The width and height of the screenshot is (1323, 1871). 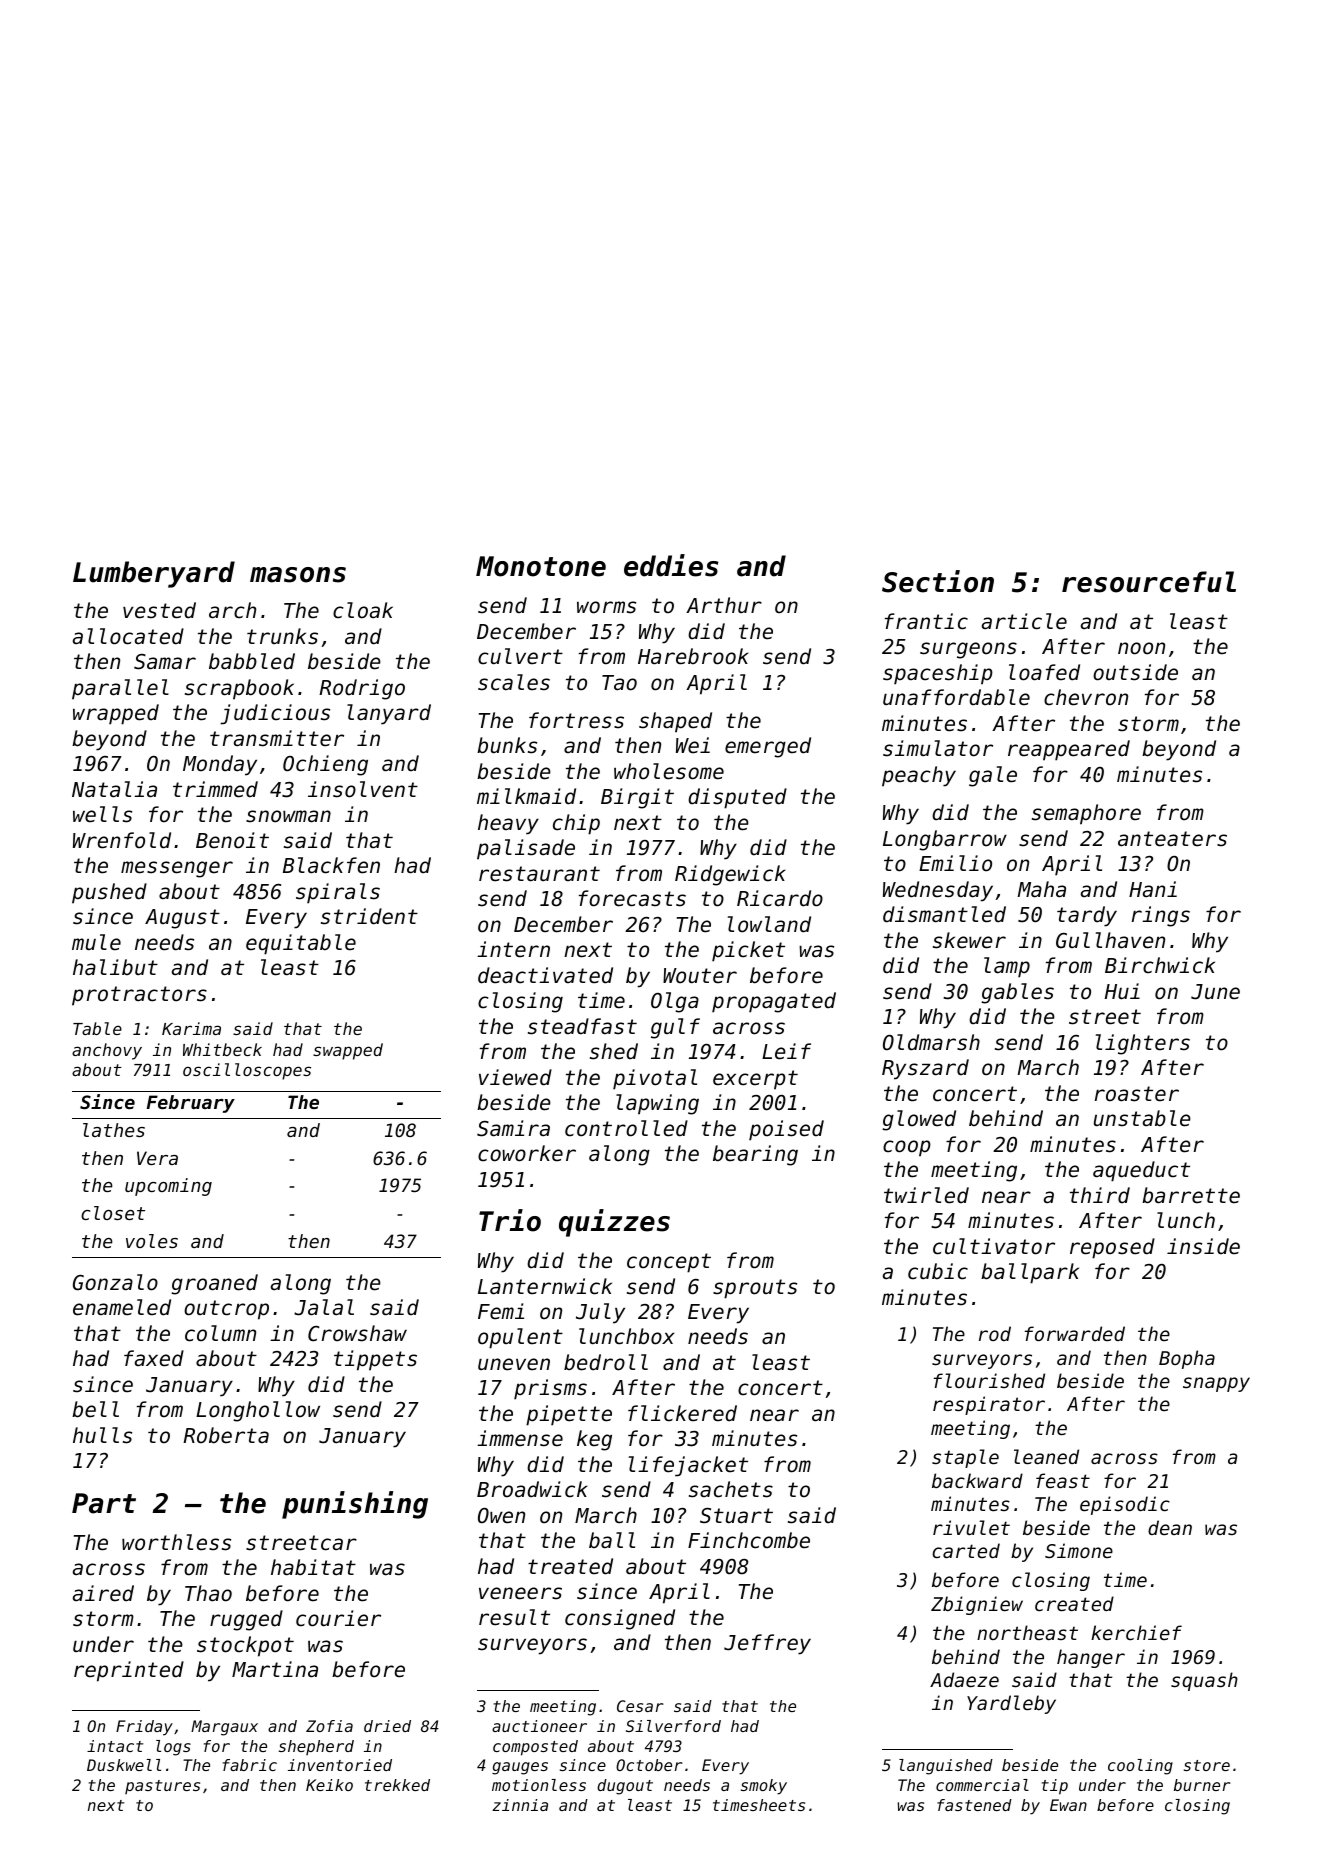 What do you see at coordinates (1046, 1456) in the screenshot?
I see `leaned` at bounding box center [1046, 1456].
